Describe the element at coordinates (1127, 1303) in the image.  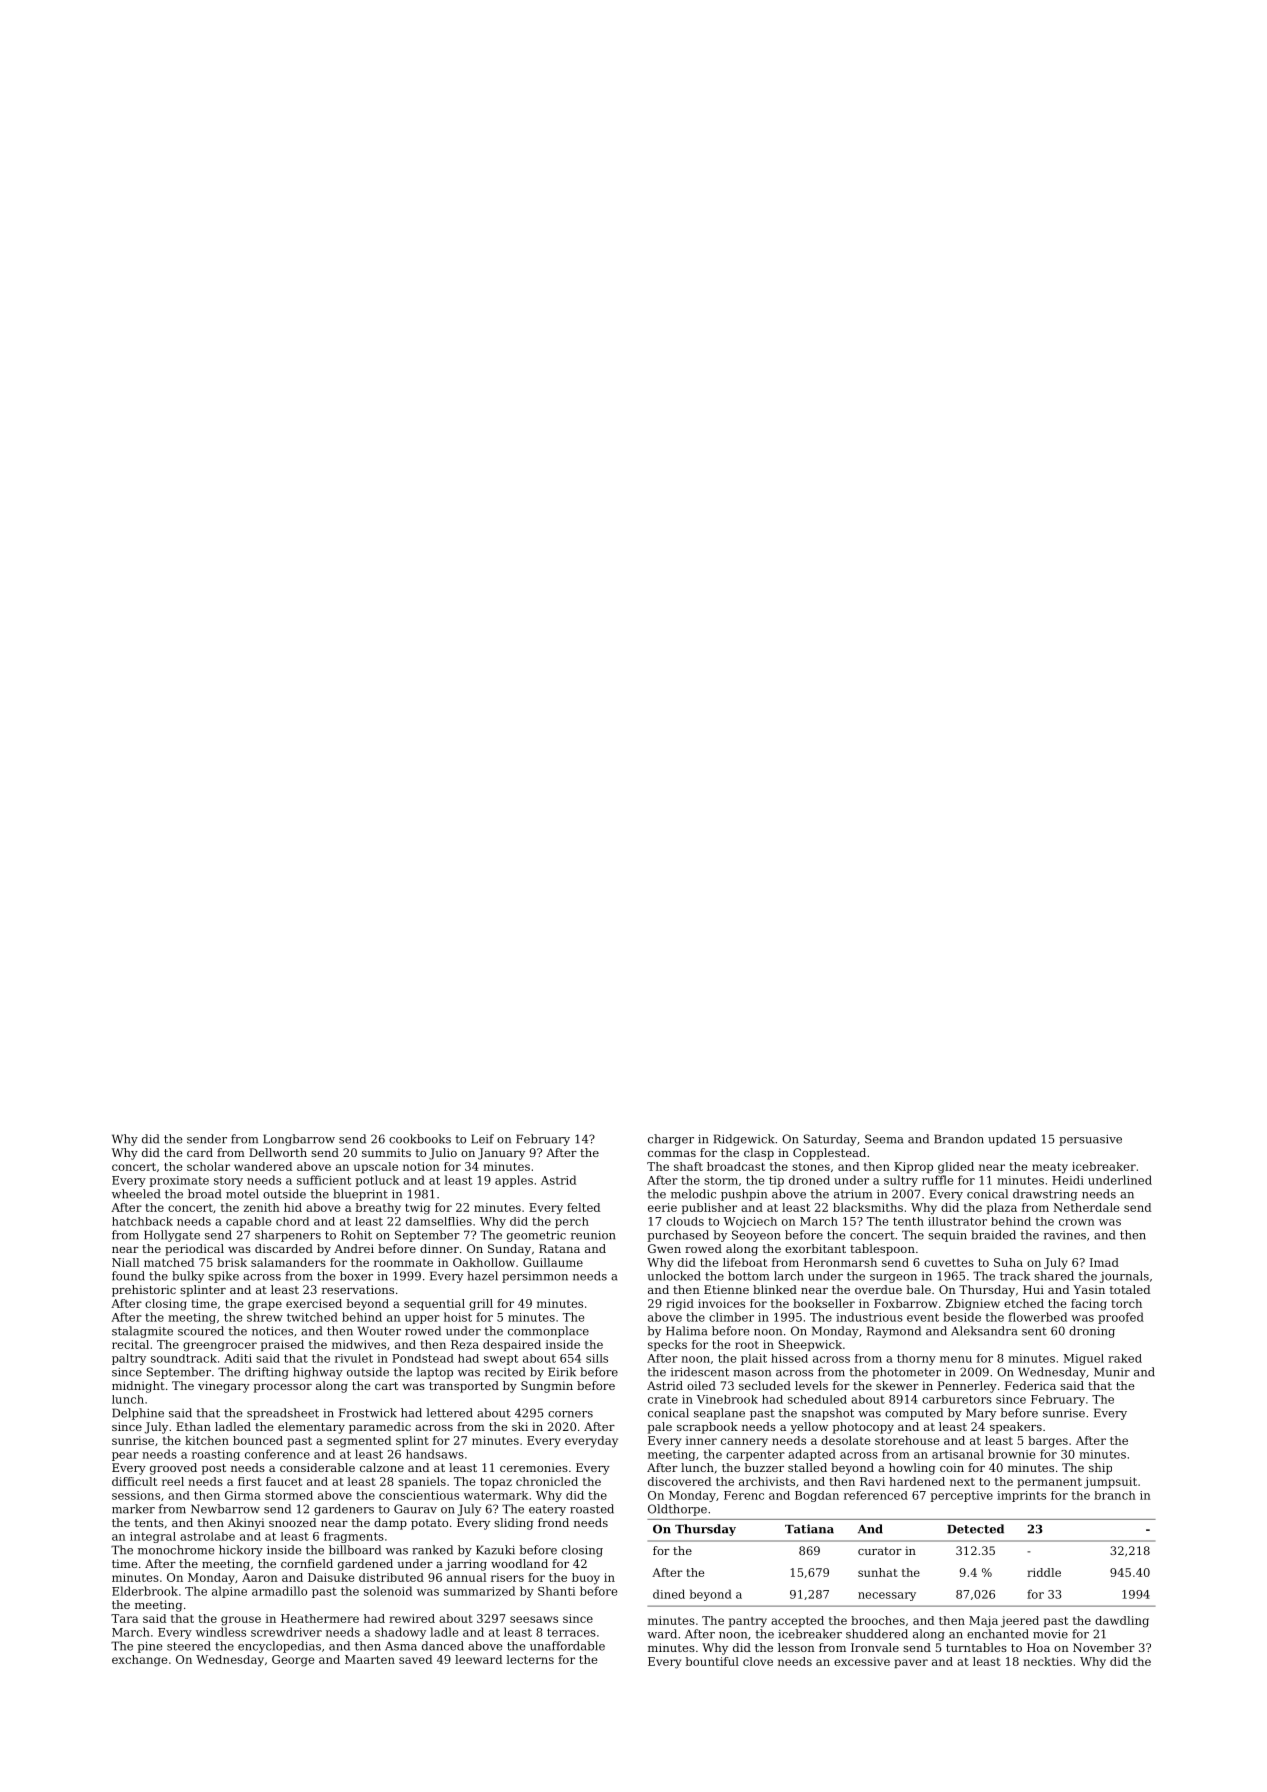
I see `torch` at that location.
